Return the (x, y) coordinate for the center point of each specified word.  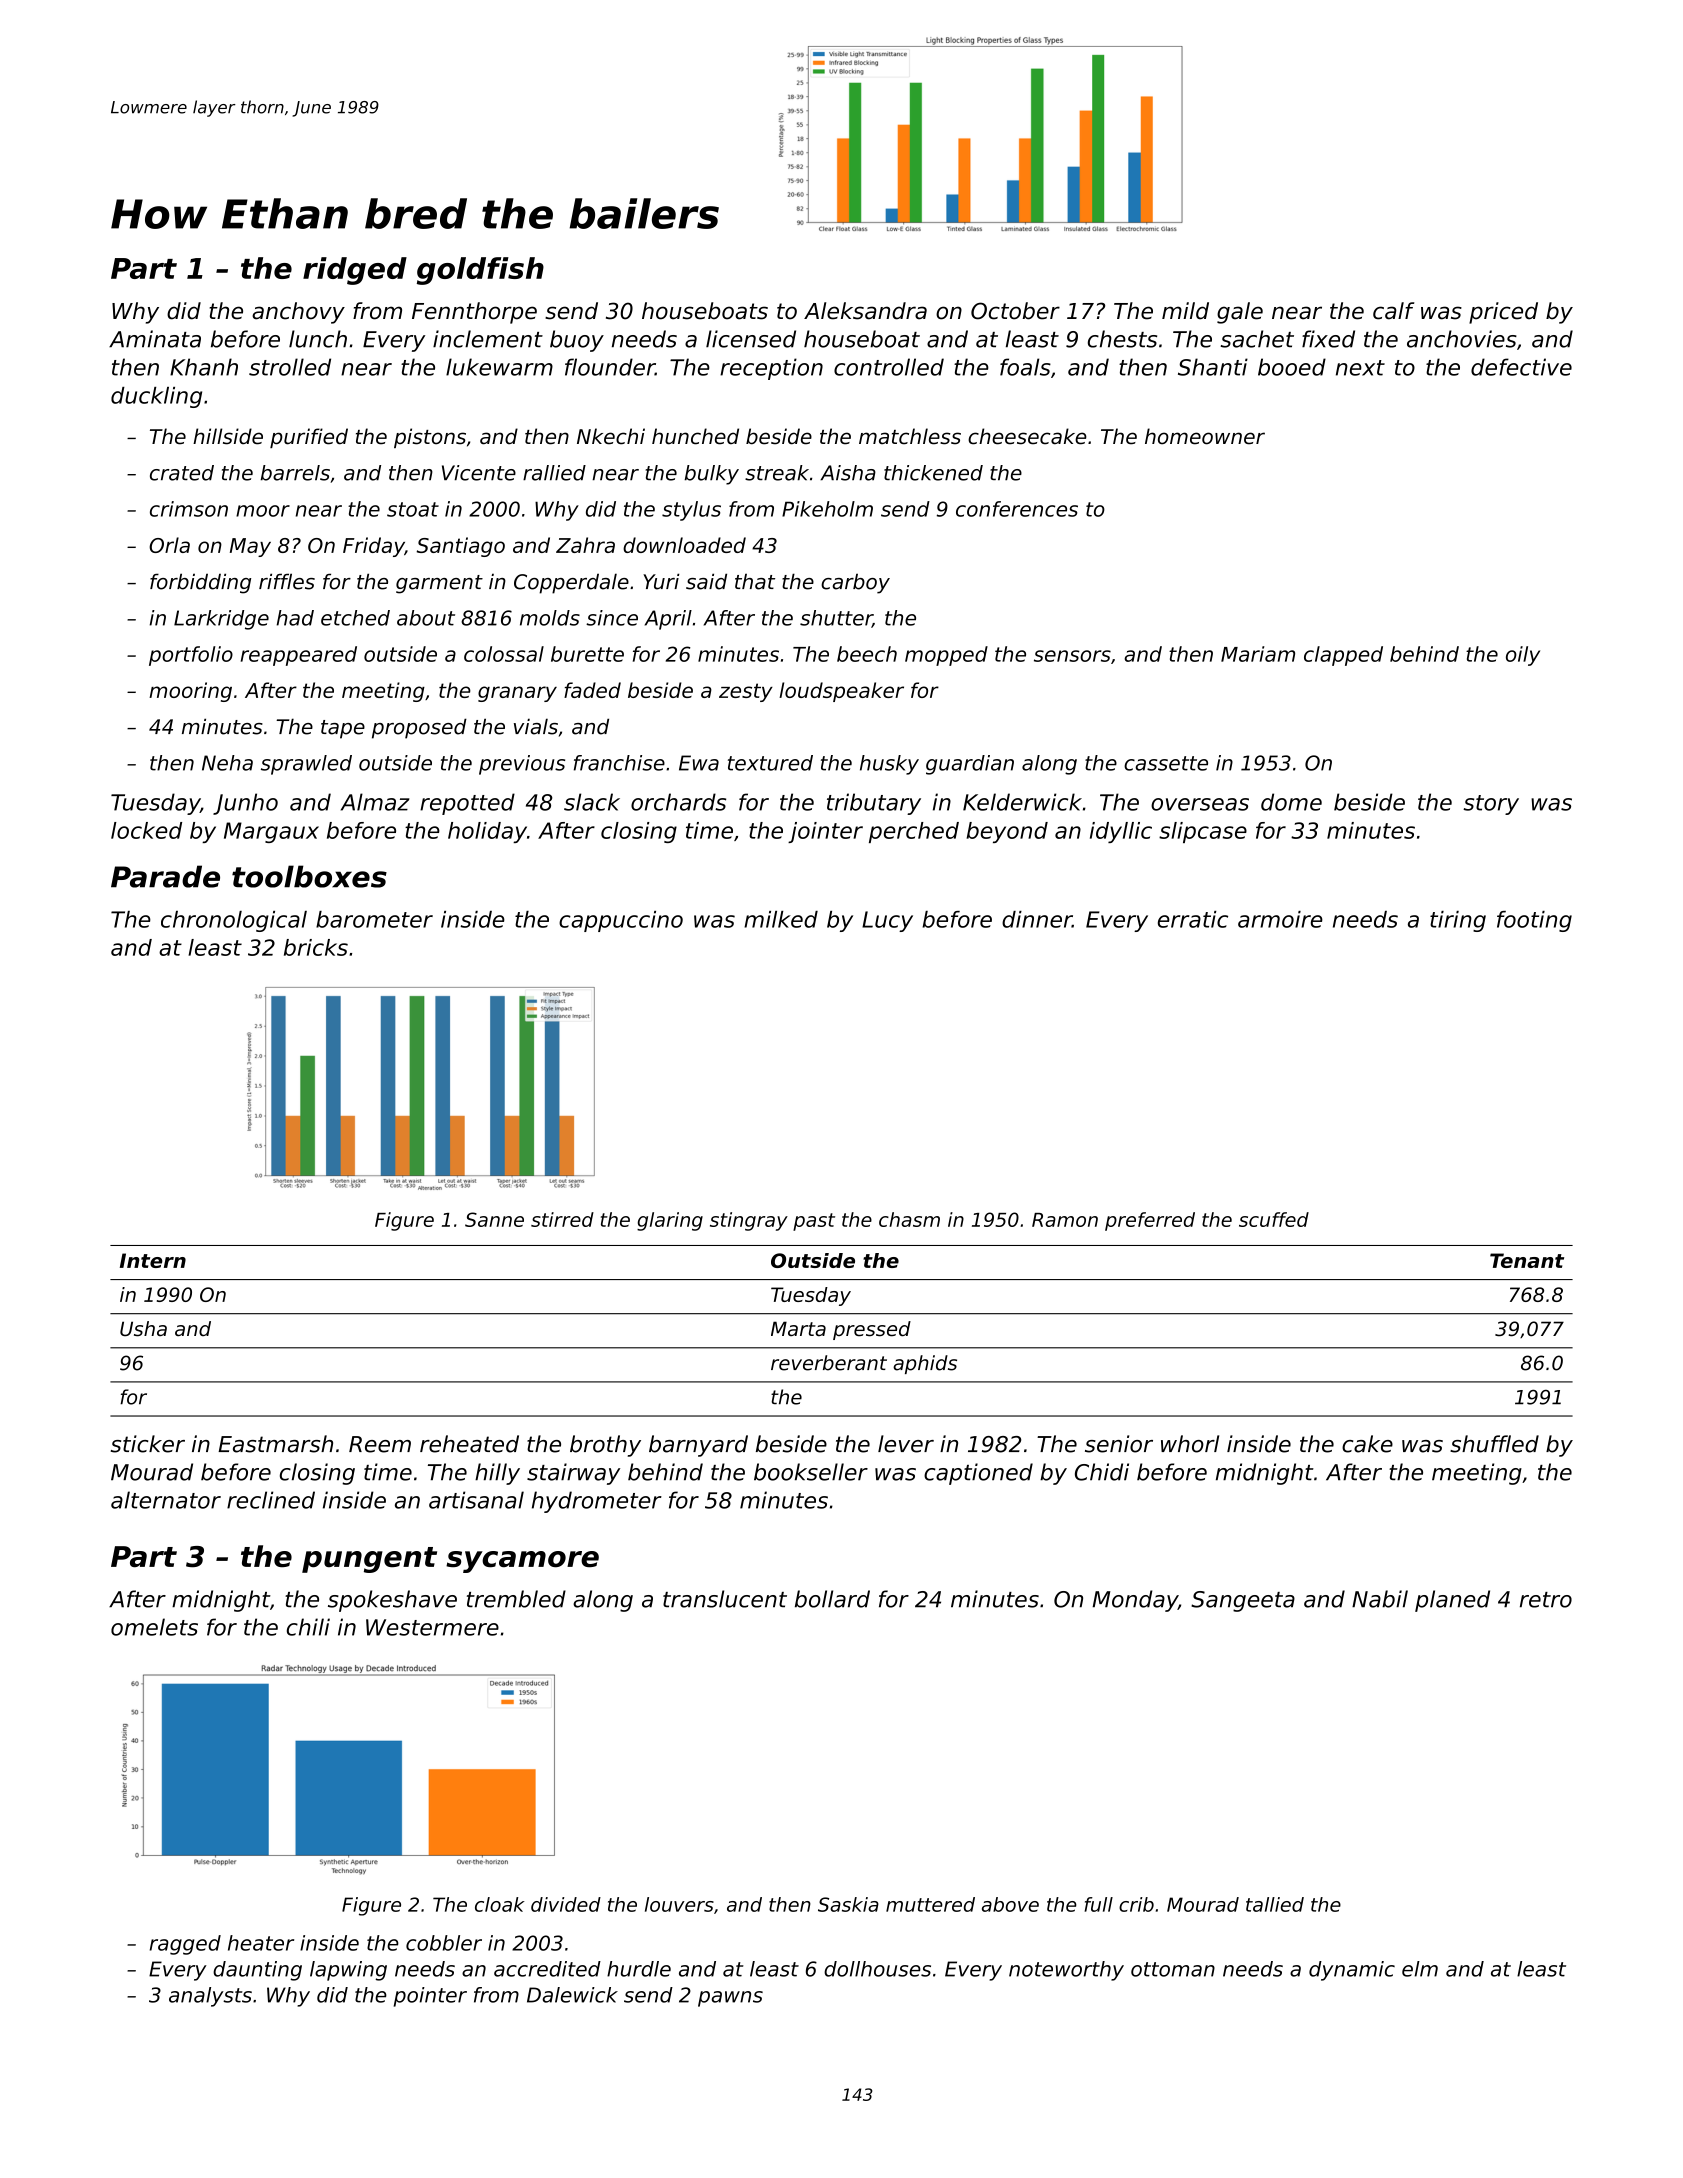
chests (1122, 339)
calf (1393, 311)
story (1491, 805)
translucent (725, 1599)
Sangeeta (1243, 1601)
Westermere (432, 1627)
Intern (153, 1260)
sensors (1072, 656)
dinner (1037, 919)
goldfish (480, 271)
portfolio (191, 656)
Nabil (1380, 1599)
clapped (1343, 656)
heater (261, 1943)
